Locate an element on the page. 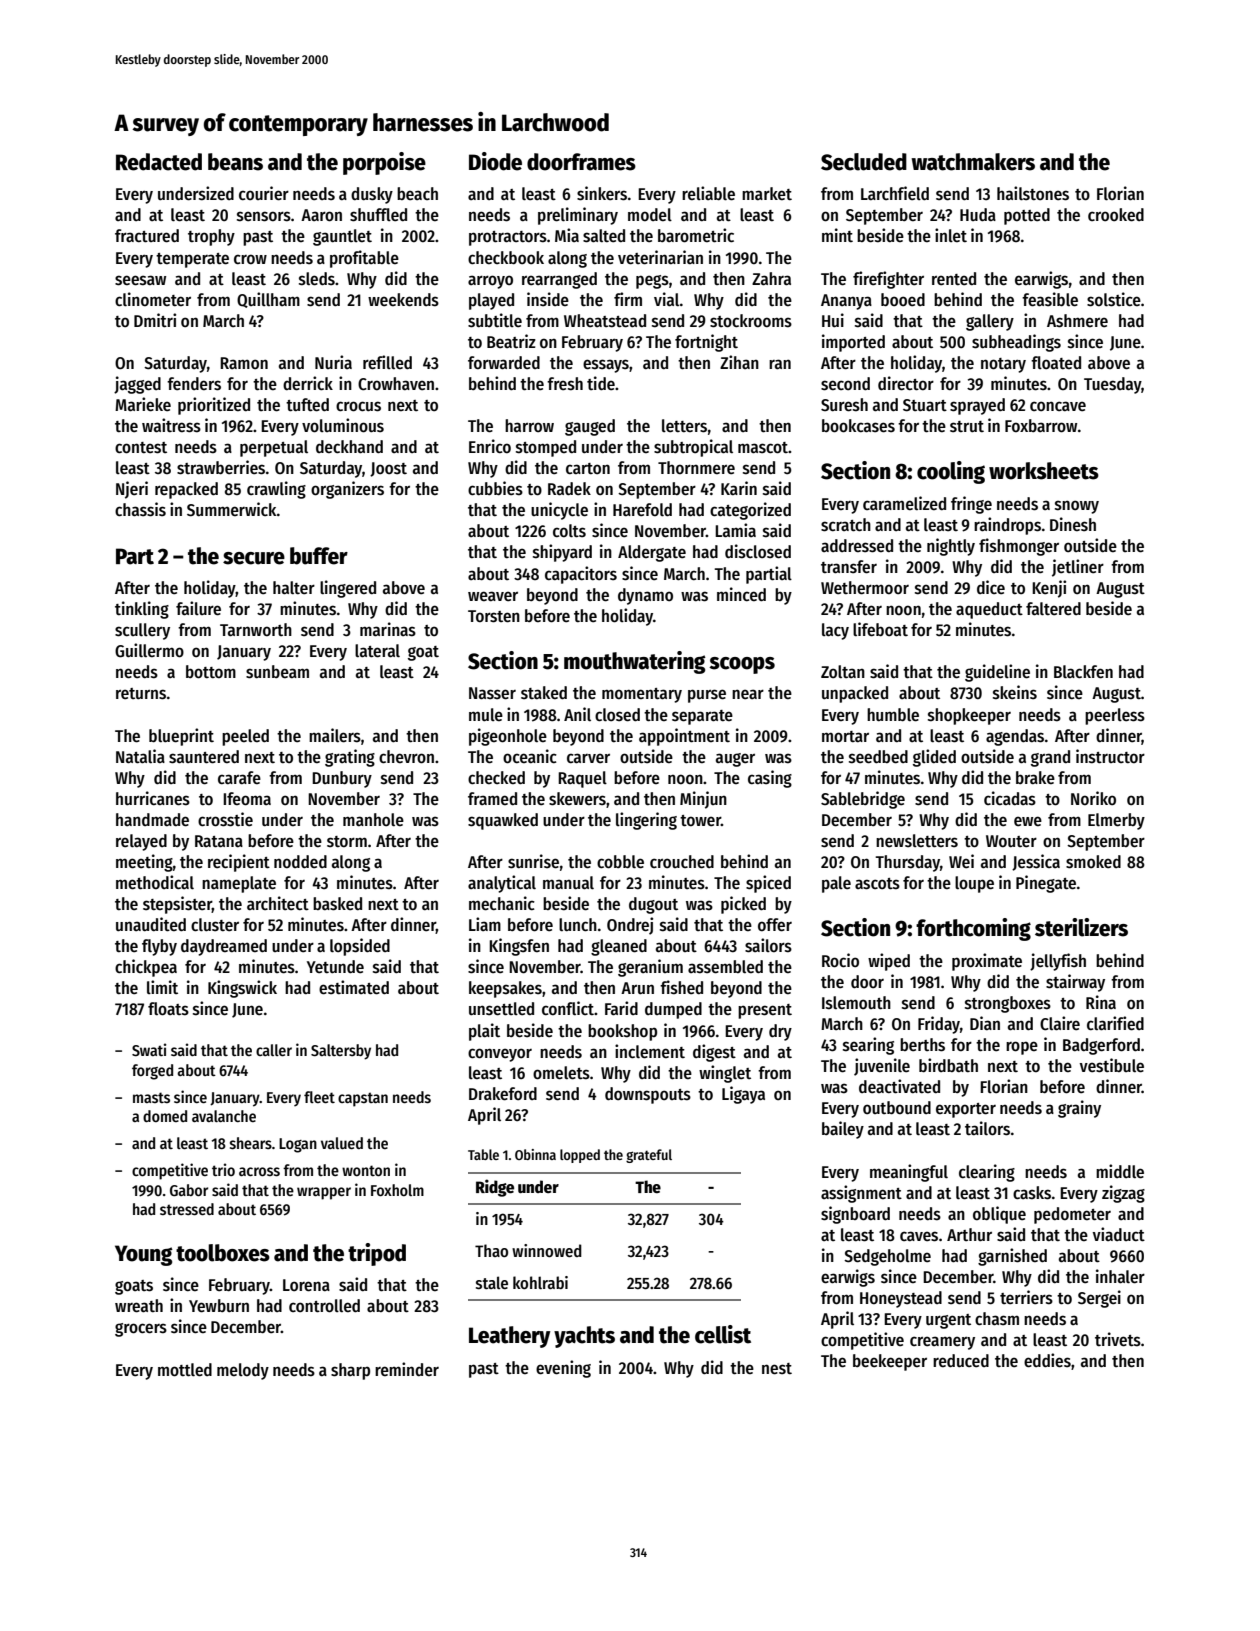 Image resolution: width=1260 pixels, height=1631 pixels. watchmakers is located at coordinates (973, 162).
